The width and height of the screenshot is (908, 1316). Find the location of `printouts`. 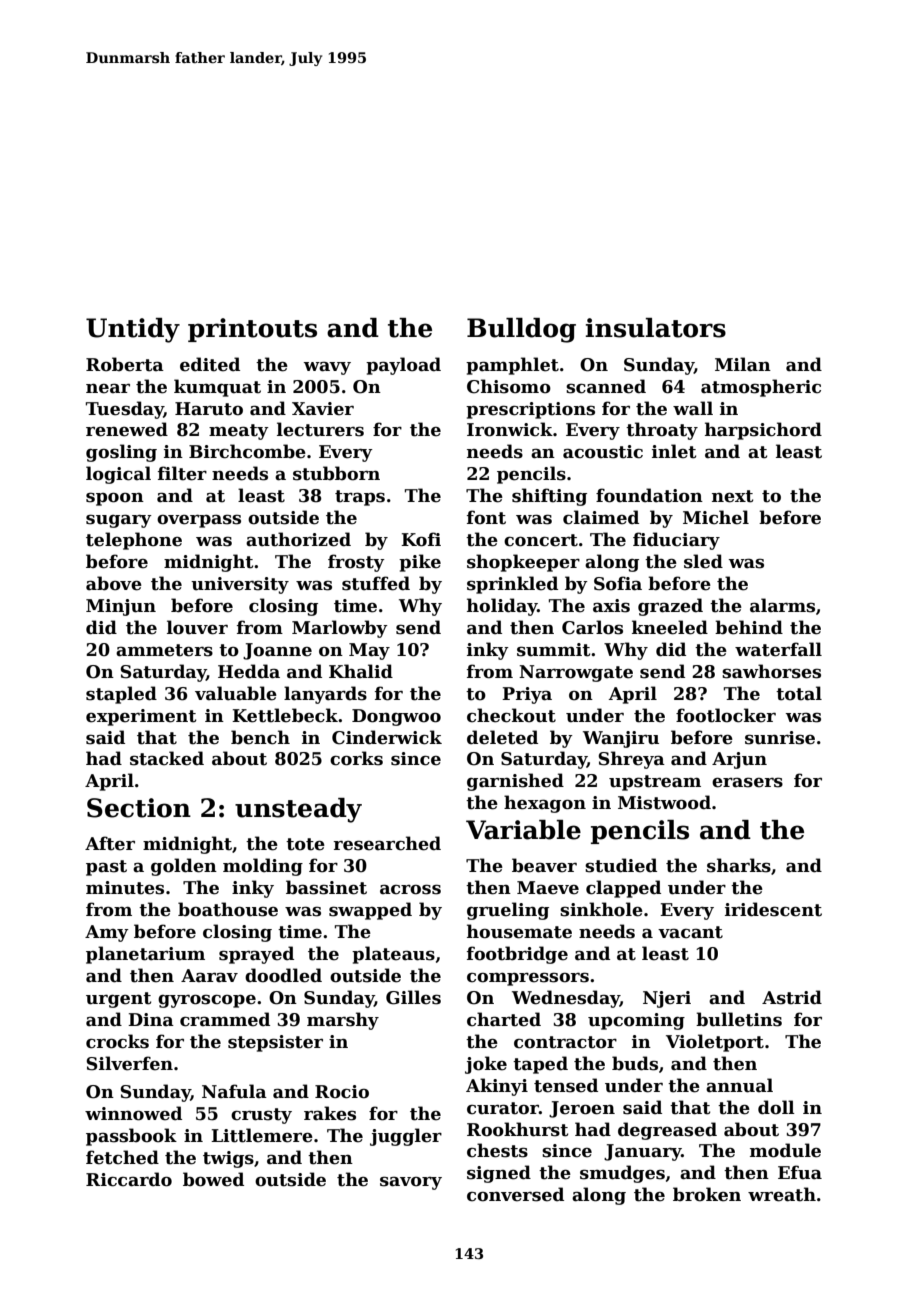

printouts is located at coordinates (252, 330).
